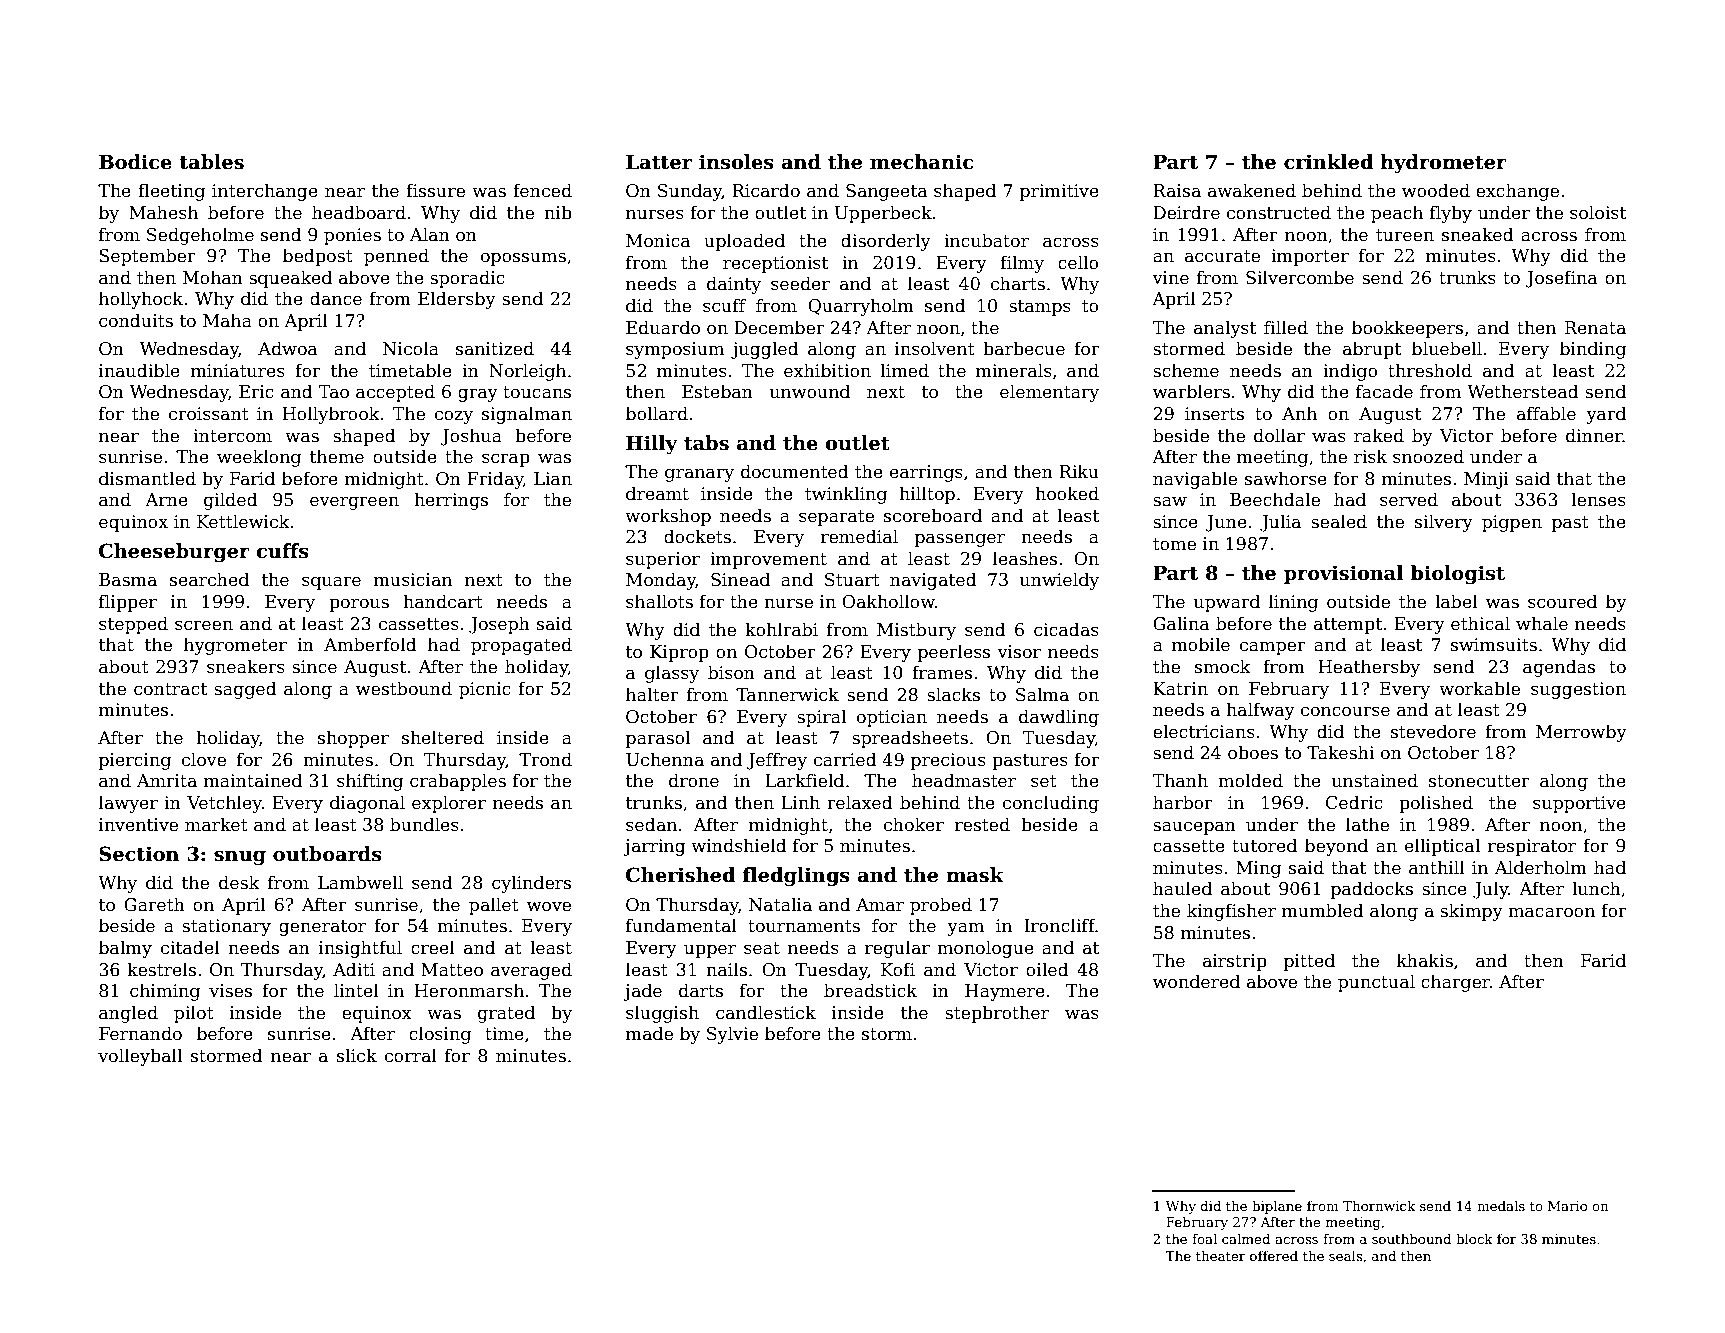 The image size is (1725, 1333). I want to click on hydrometer, so click(1443, 163).
